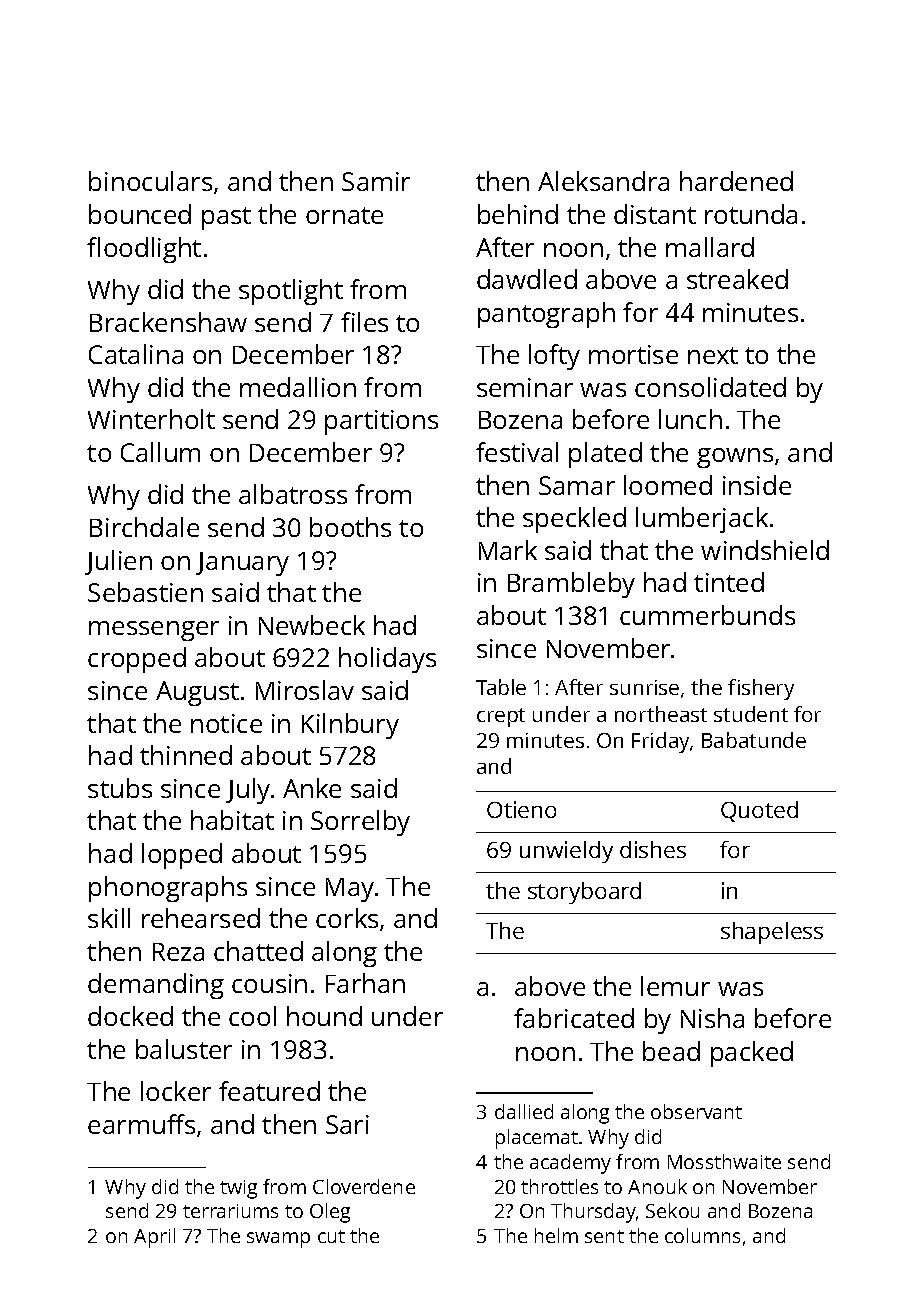 This document has height=1311, width=924. Describe the element at coordinates (660, 742) in the document. I see `Friday` at that location.
